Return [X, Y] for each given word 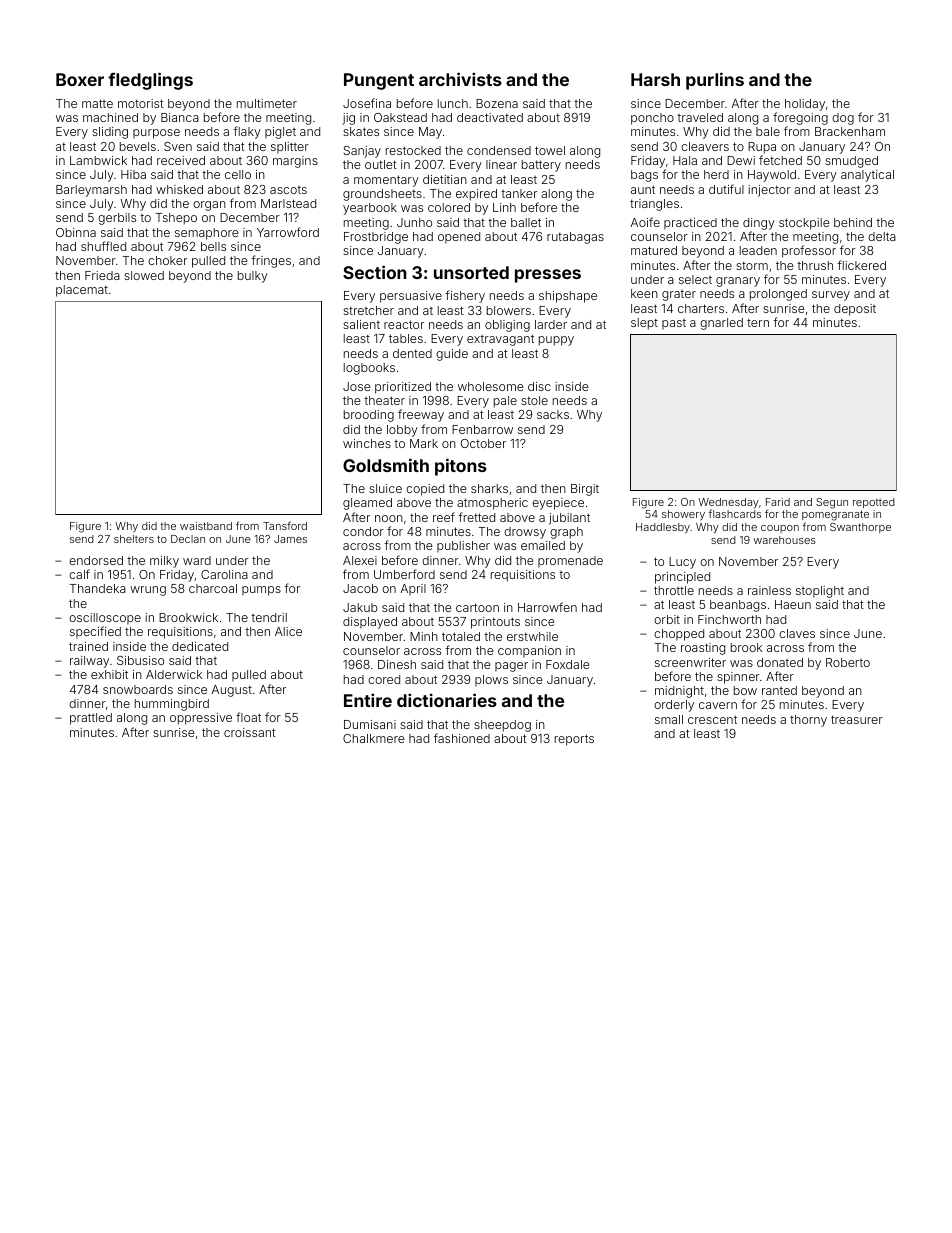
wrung [148, 591]
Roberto [848, 662]
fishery [465, 296]
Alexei [360, 560]
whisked [179, 189]
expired [476, 195]
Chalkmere [374, 738]
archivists [460, 79]
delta [882, 236]
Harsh [655, 79]
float [248, 717]
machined [110, 117]
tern [758, 322]
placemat [82, 291]
